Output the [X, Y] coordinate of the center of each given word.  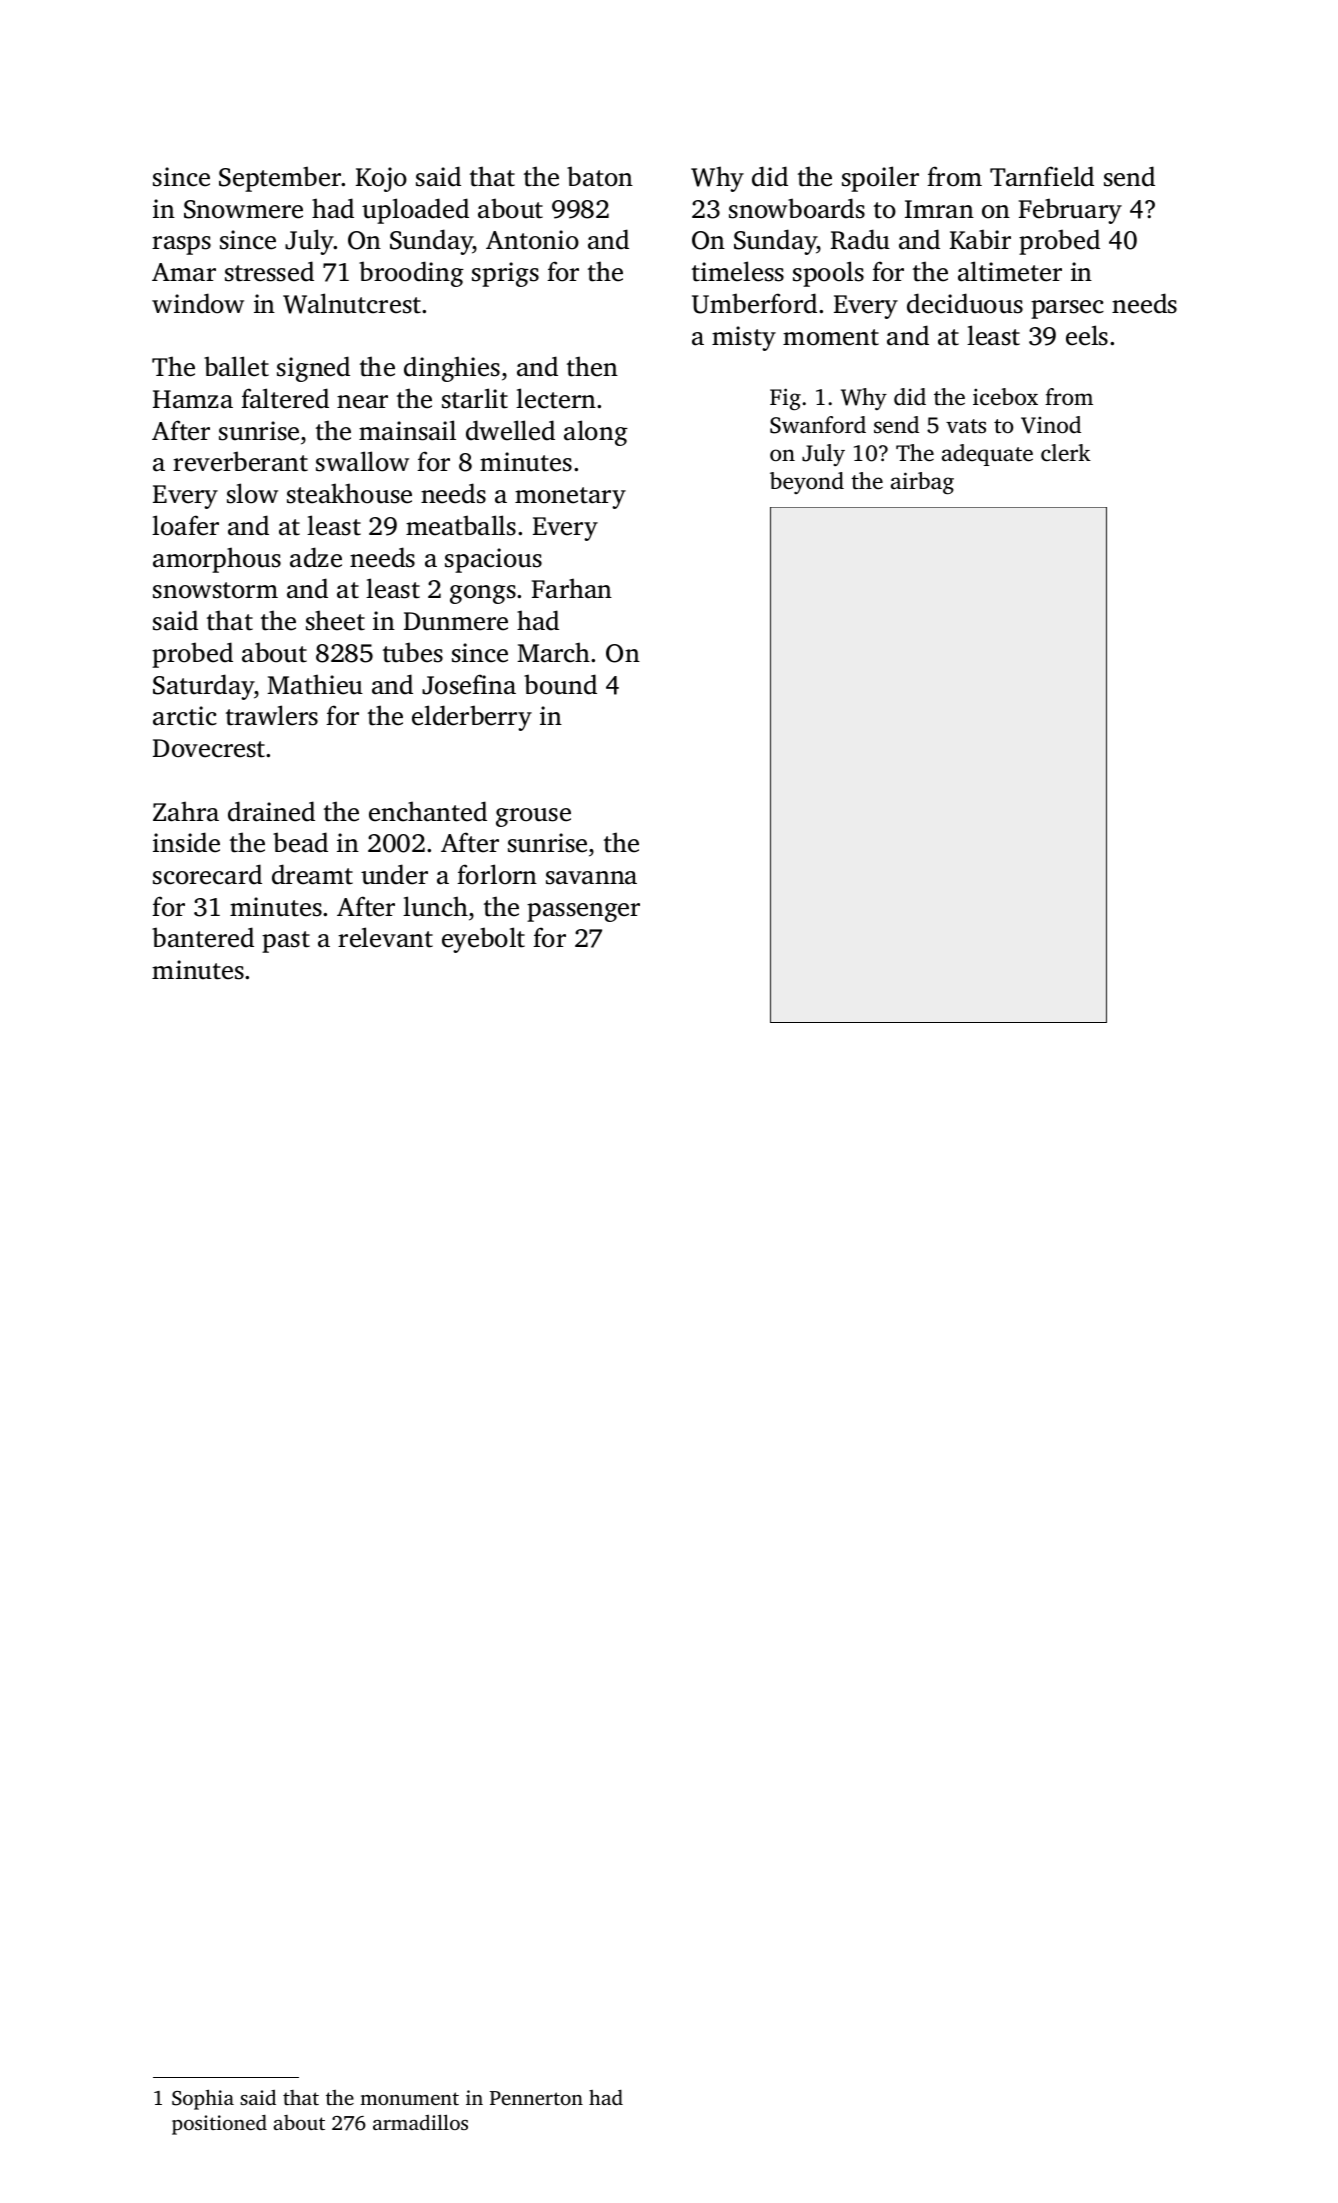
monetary [570, 498]
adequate [987, 455]
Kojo [381, 179]
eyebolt [483, 940]
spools [828, 274]
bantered [203, 937]
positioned [219, 2125]
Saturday [203, 687]
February [1070, 211]
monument [409, 2098]
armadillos [420, 2122]
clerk [1066, 453]
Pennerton [536, 2098]
